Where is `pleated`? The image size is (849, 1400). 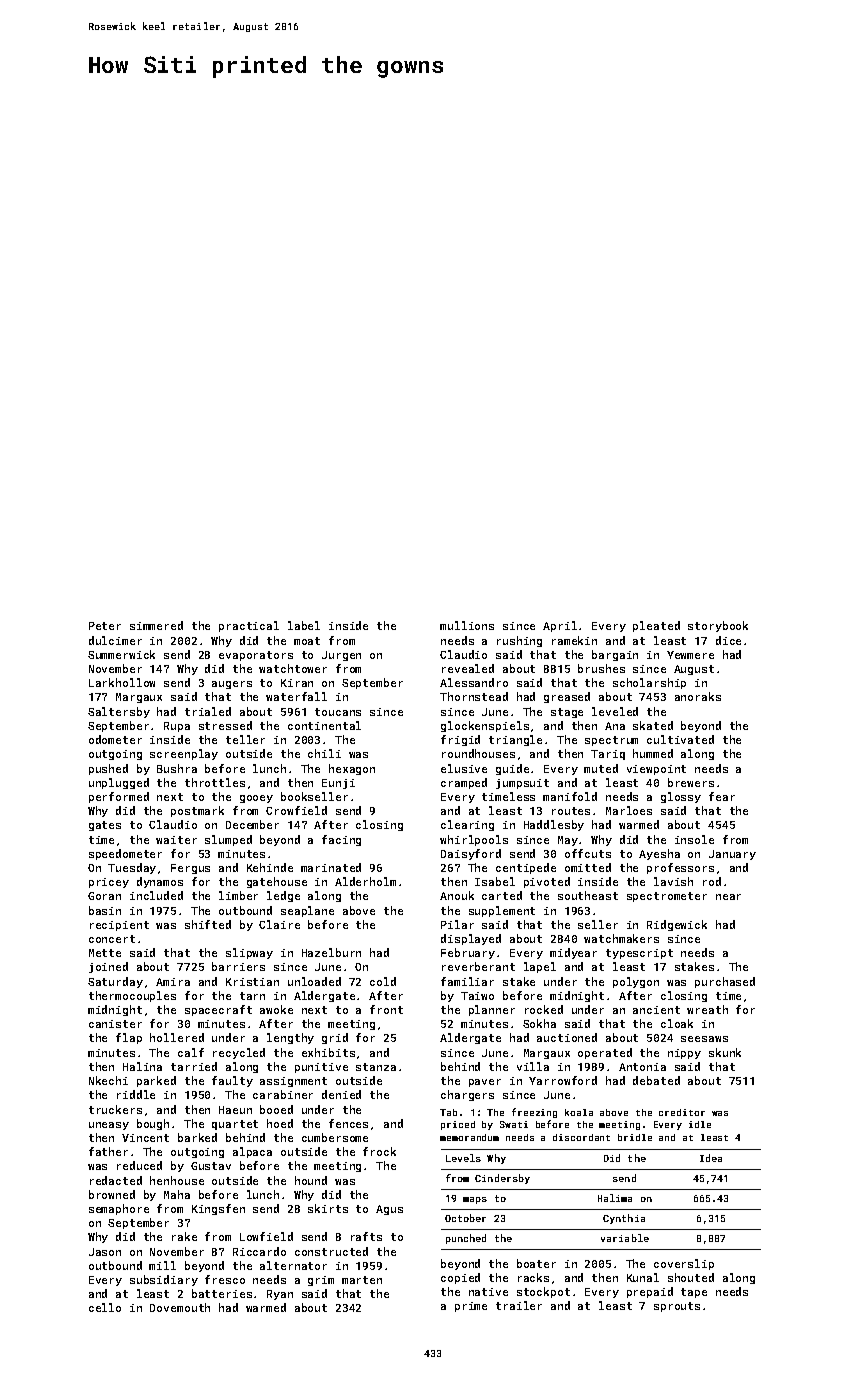 pleated is located at coordinates (656, 626).
